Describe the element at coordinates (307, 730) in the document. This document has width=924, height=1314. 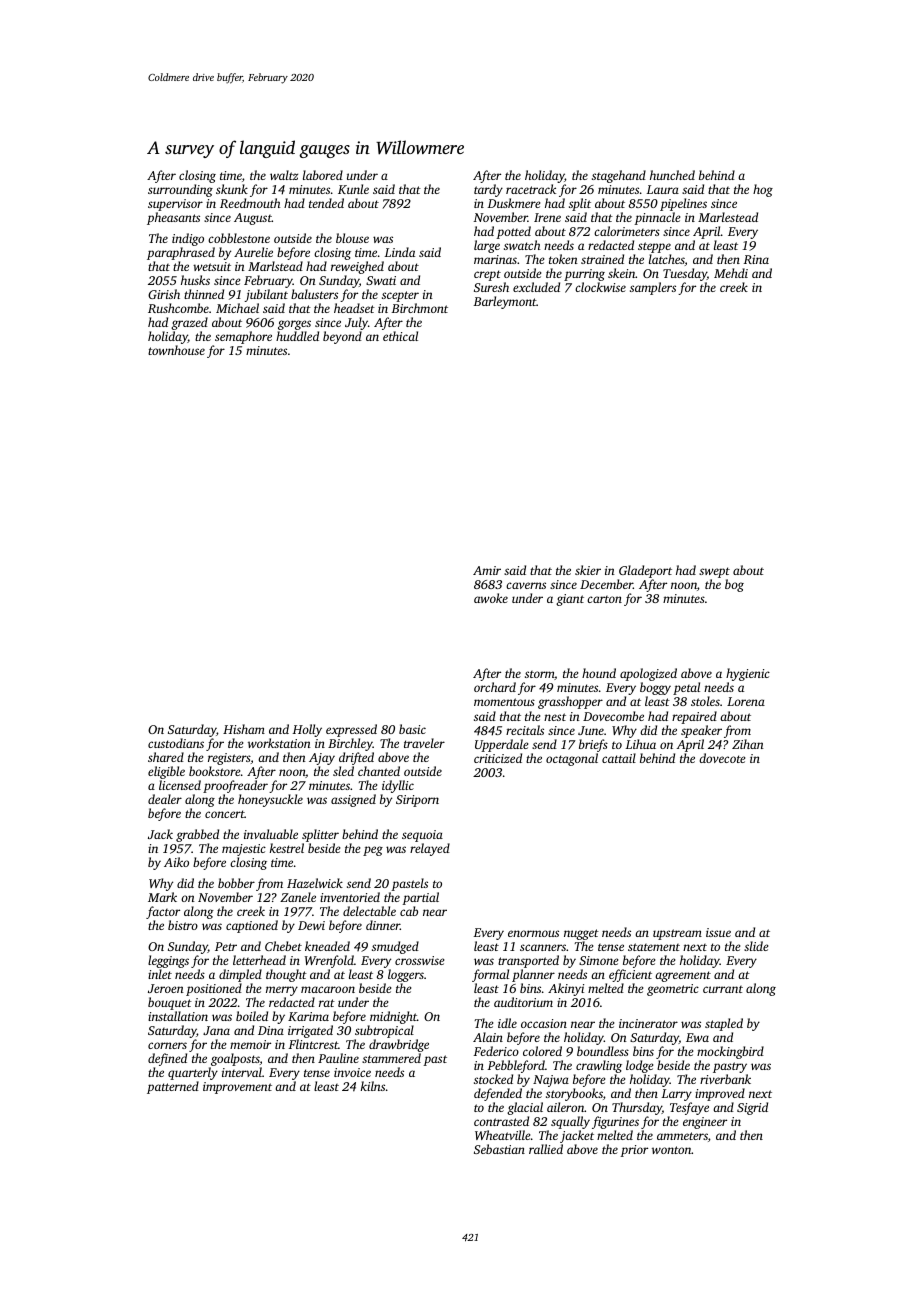
I see `Holly` at that location.
